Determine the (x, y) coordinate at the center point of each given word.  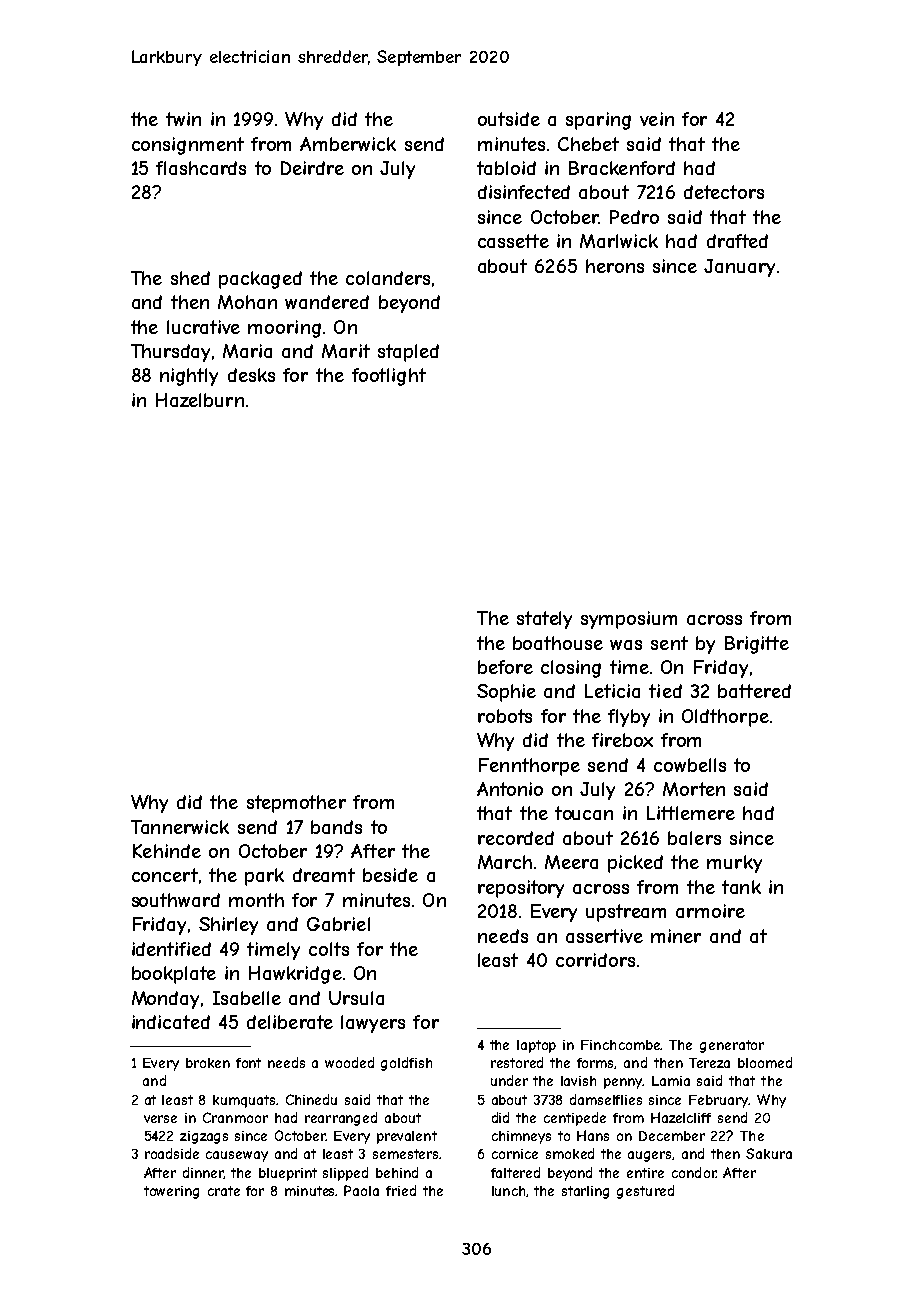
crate (224, 1191)
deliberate (290, 1022)
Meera (571, 862)
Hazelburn (200, 400)
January (739, 268)
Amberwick (348, 144)
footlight (389, 377)
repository (521, 889)
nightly (189, 377)
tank (741, 887)
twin (183, 119)
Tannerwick (180, 827)
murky (734, 864)
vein (657, 119)
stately (544, 620)
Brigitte (757, 645)
